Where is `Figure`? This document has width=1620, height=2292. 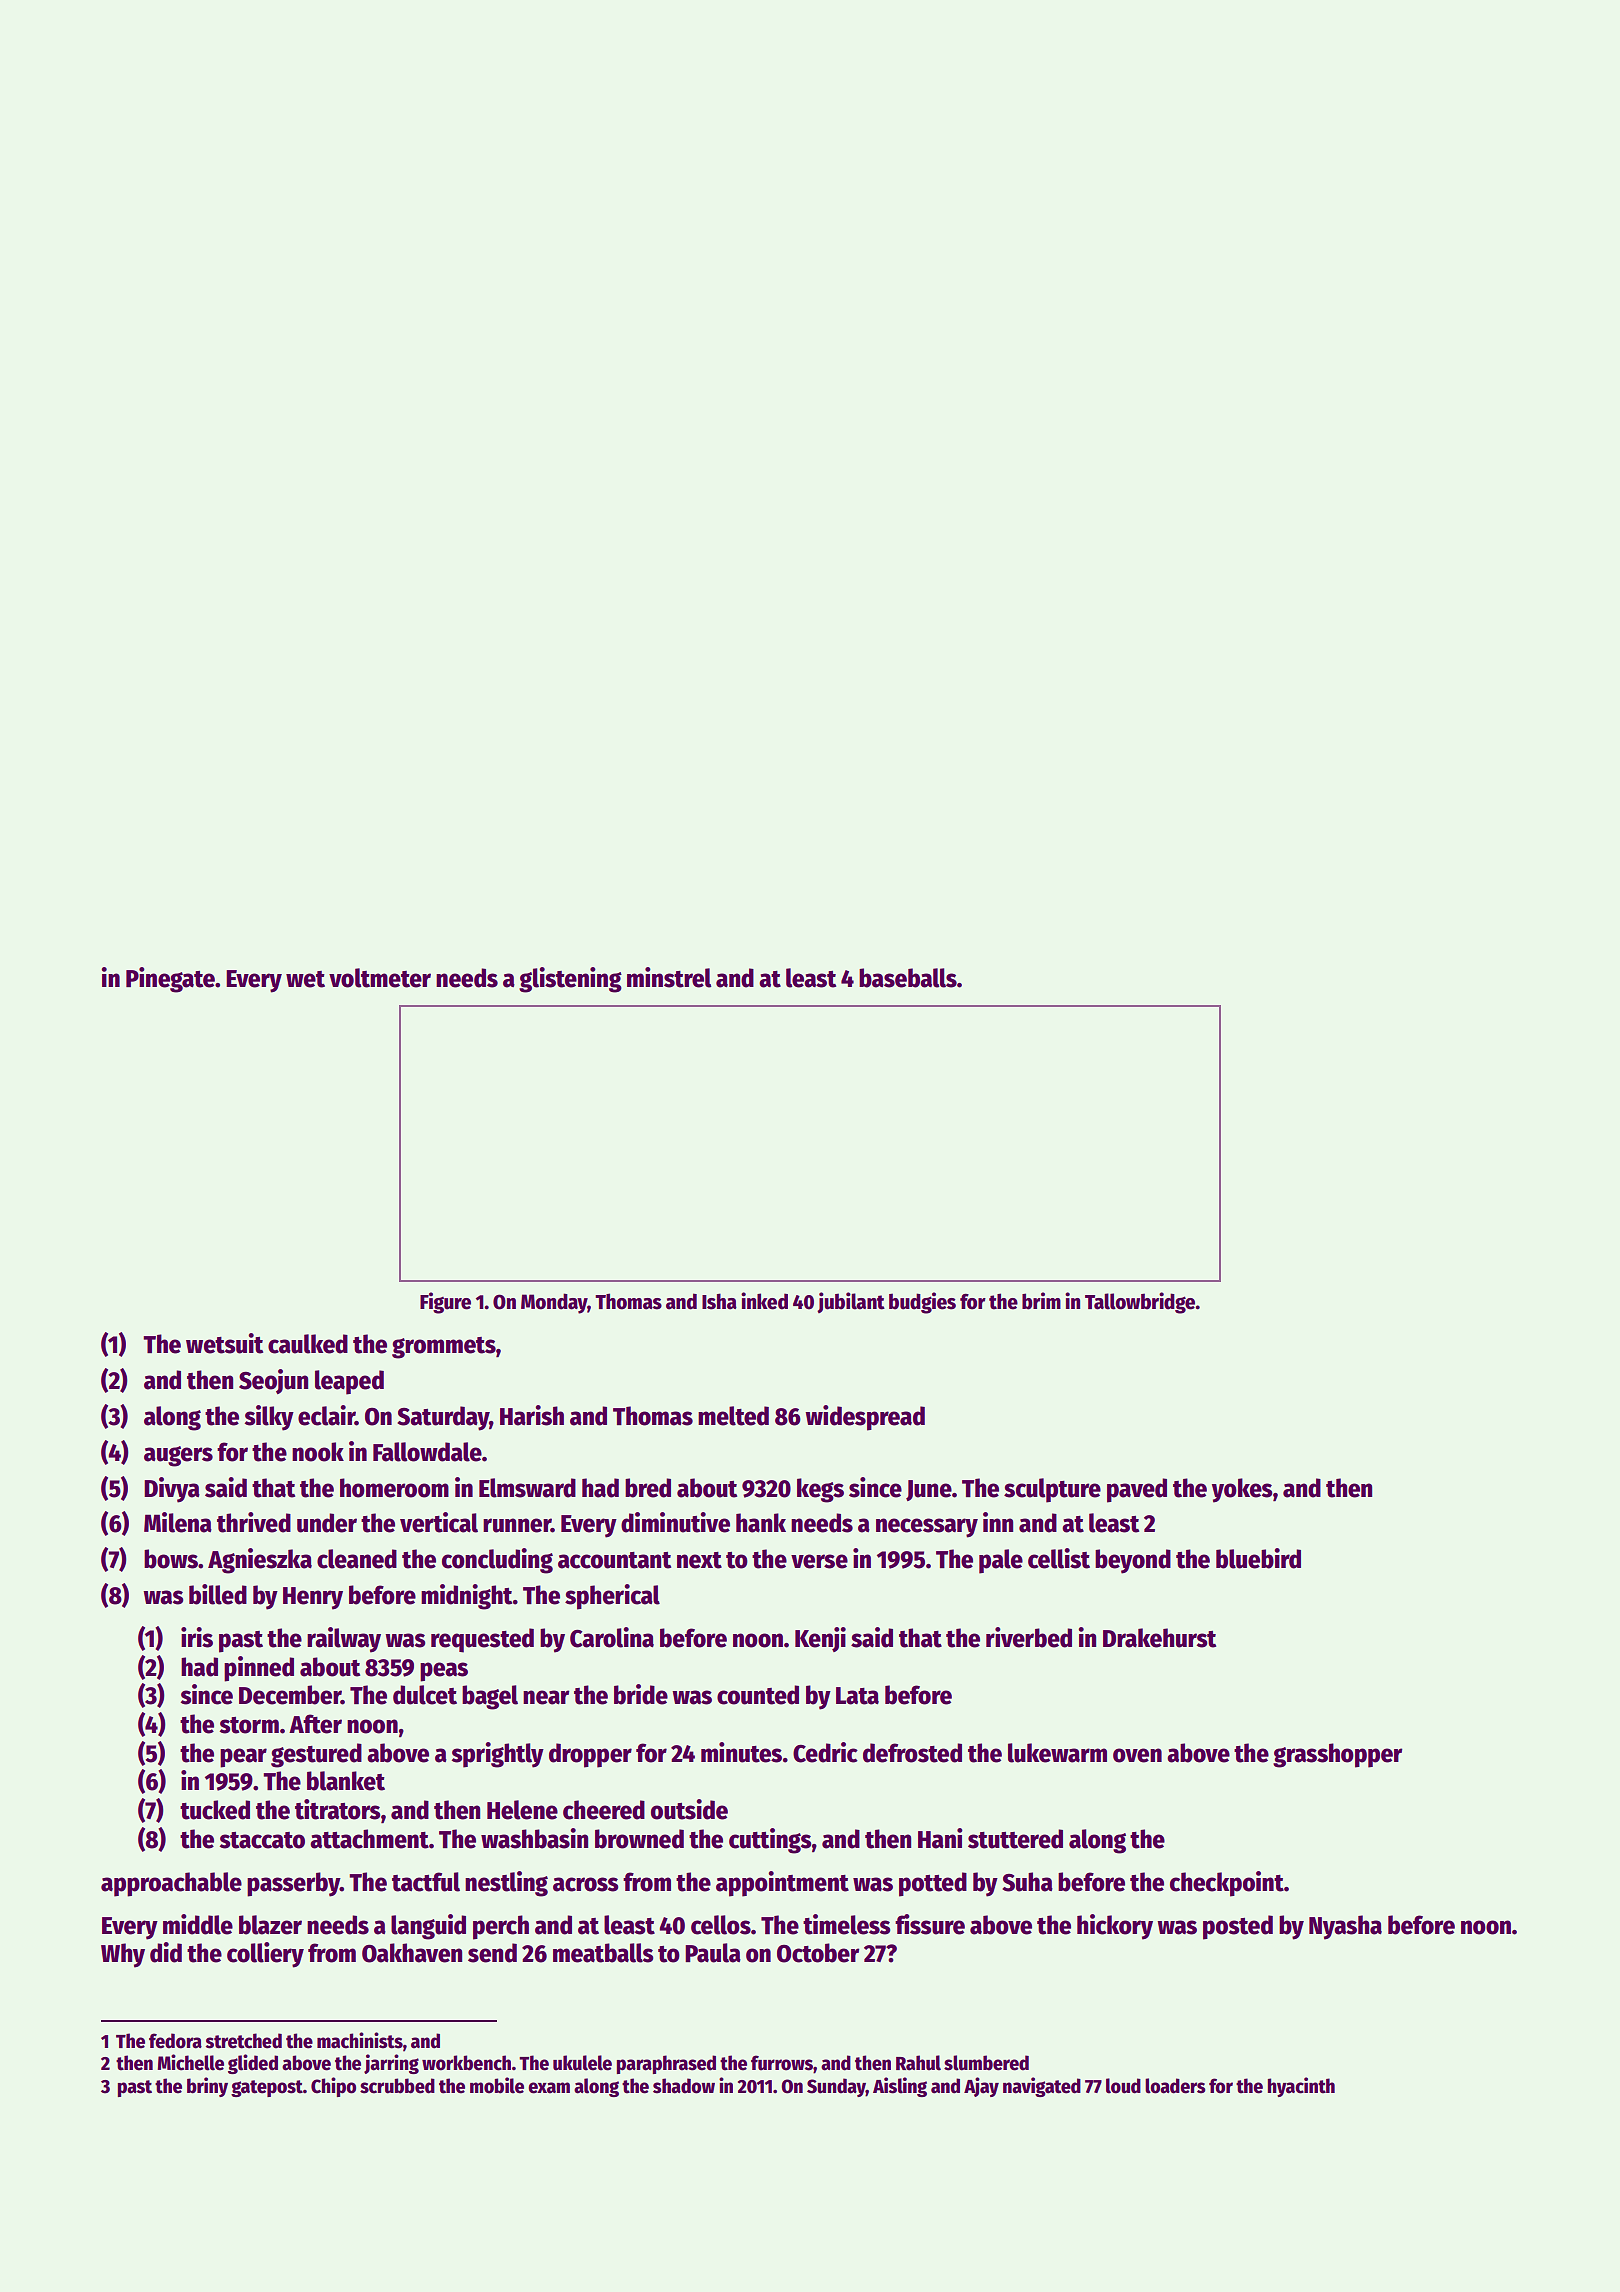 Figure is located at coordinates (445, 1303).
